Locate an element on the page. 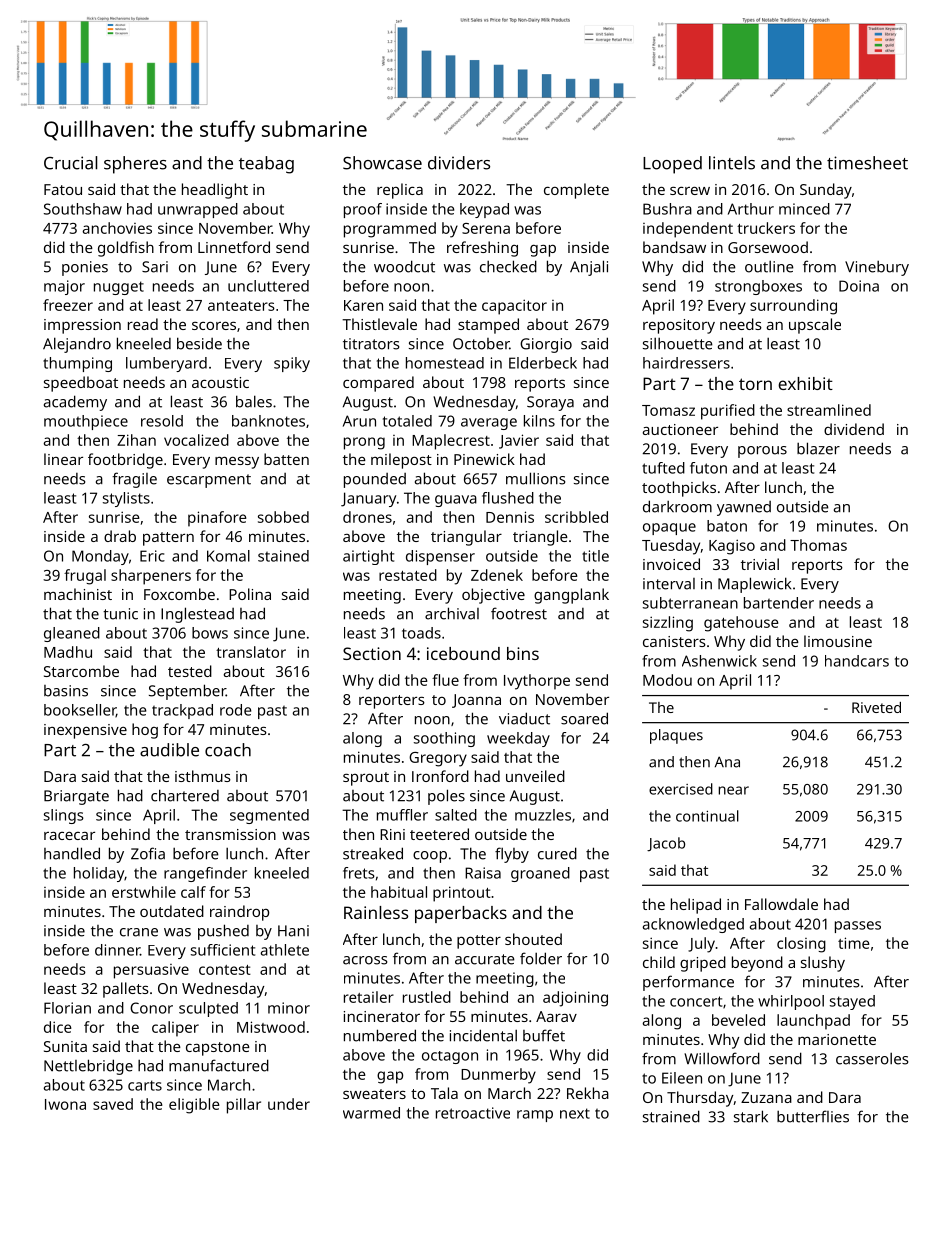 Image resolution: width=952 pixels, height=1233 pixels. Polina is located at coordinates (250, 594).
